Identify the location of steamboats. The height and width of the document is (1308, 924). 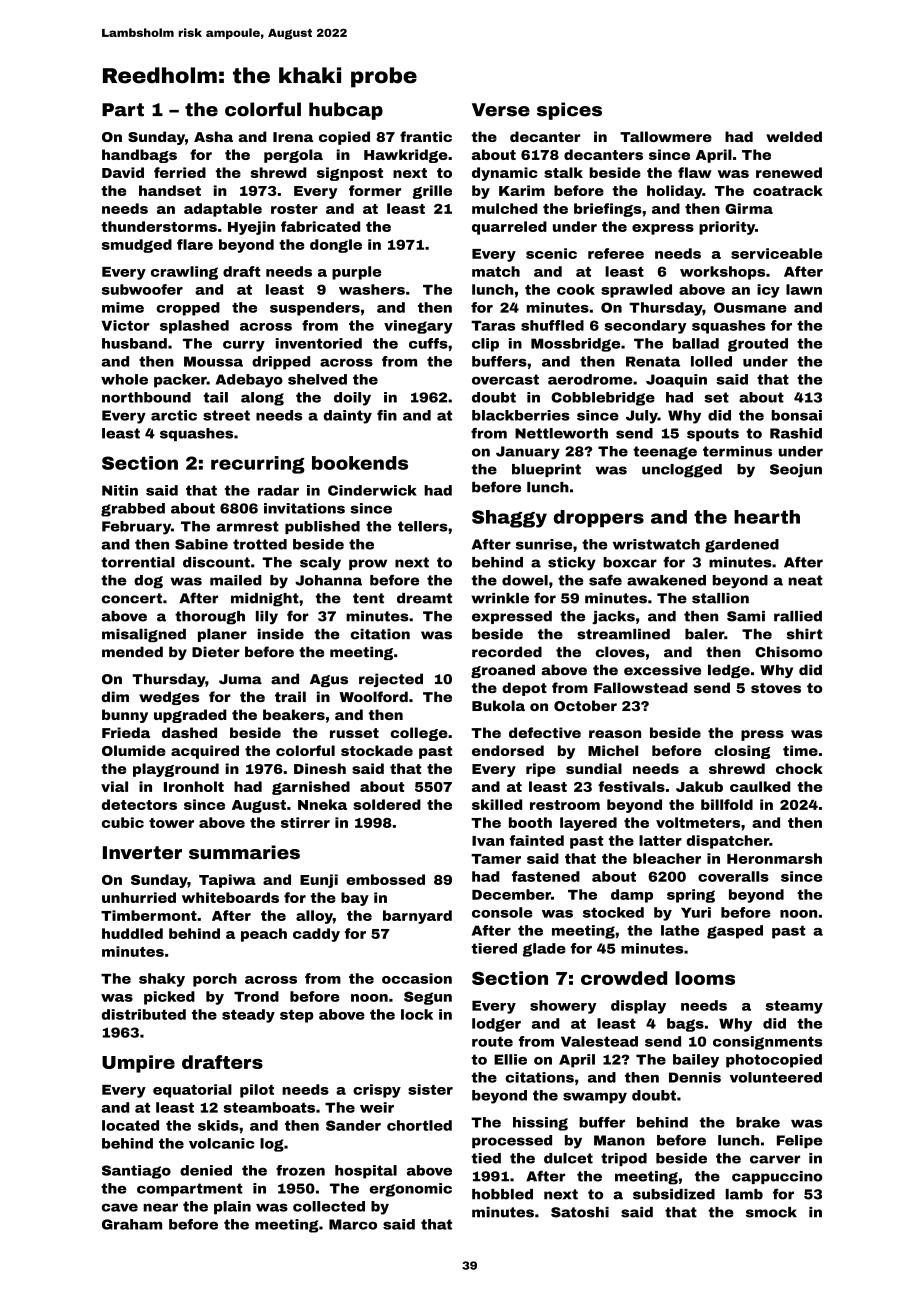
(269, 1107).
